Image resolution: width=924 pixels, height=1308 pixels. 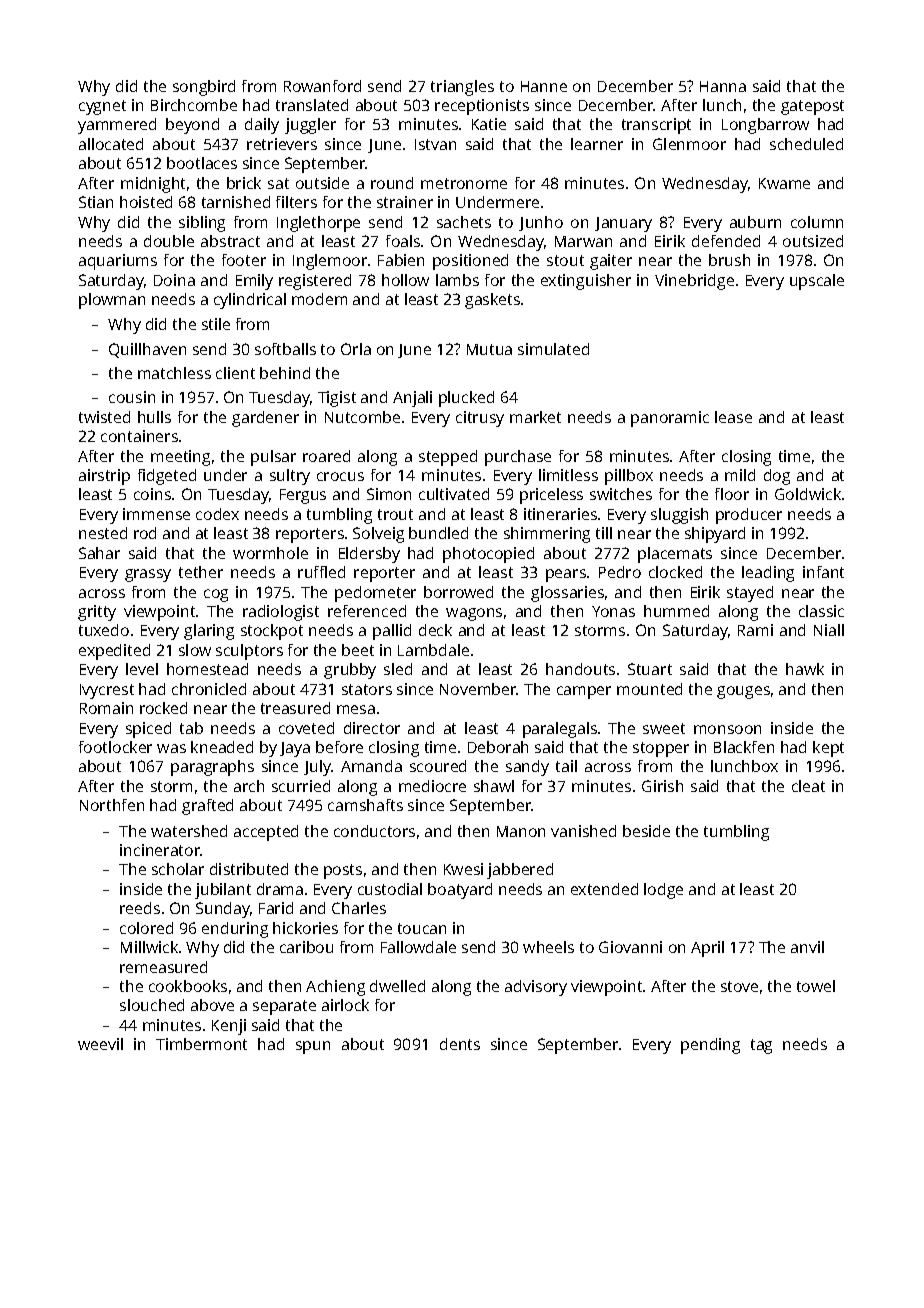 What do you see at coordinates (629, 477) in the page?
I see `pillbox` at bounding box center [629, 477].
